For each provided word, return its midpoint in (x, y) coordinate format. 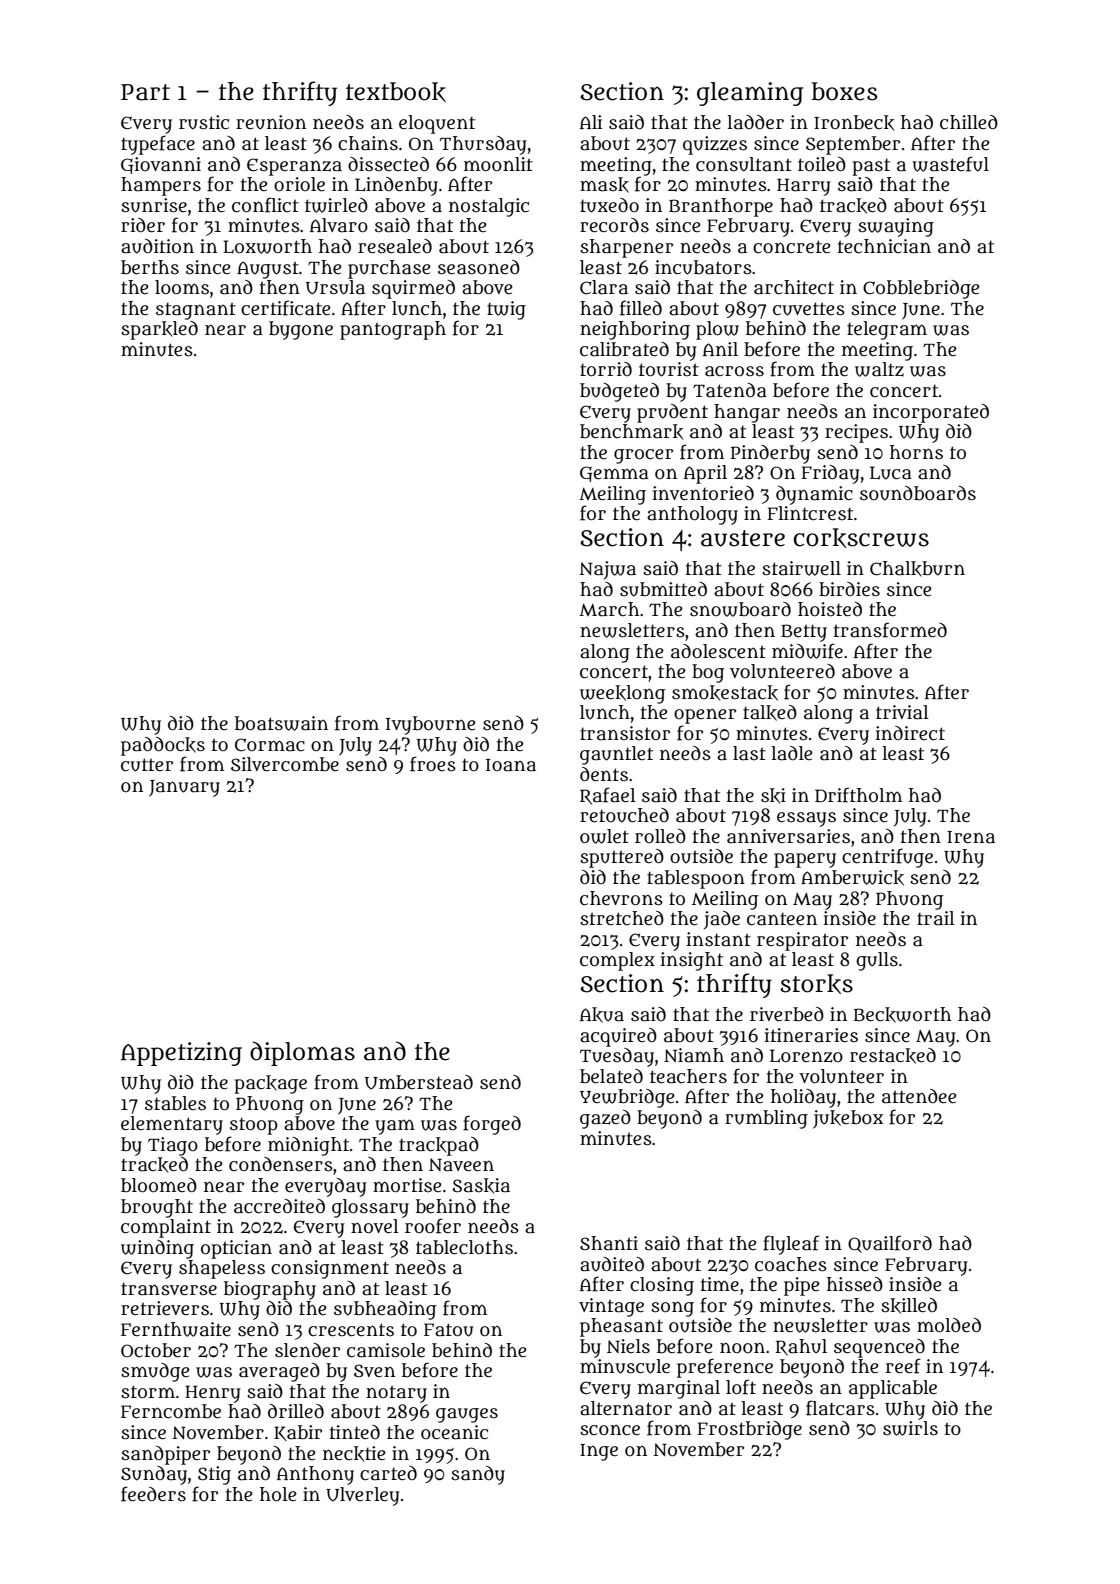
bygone (301, 330)
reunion (271, 122)
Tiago (173, 1146)
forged (492, 1125)
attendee (919, 1096)
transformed (890, 630)
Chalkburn (917, 569)
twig (506, 310)
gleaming (750, 94)
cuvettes (809, 309)
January (184, 788)
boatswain (281, 723)
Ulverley (363, 1496)
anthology (692, 515)
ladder (755, 122)
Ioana (511, 765)
